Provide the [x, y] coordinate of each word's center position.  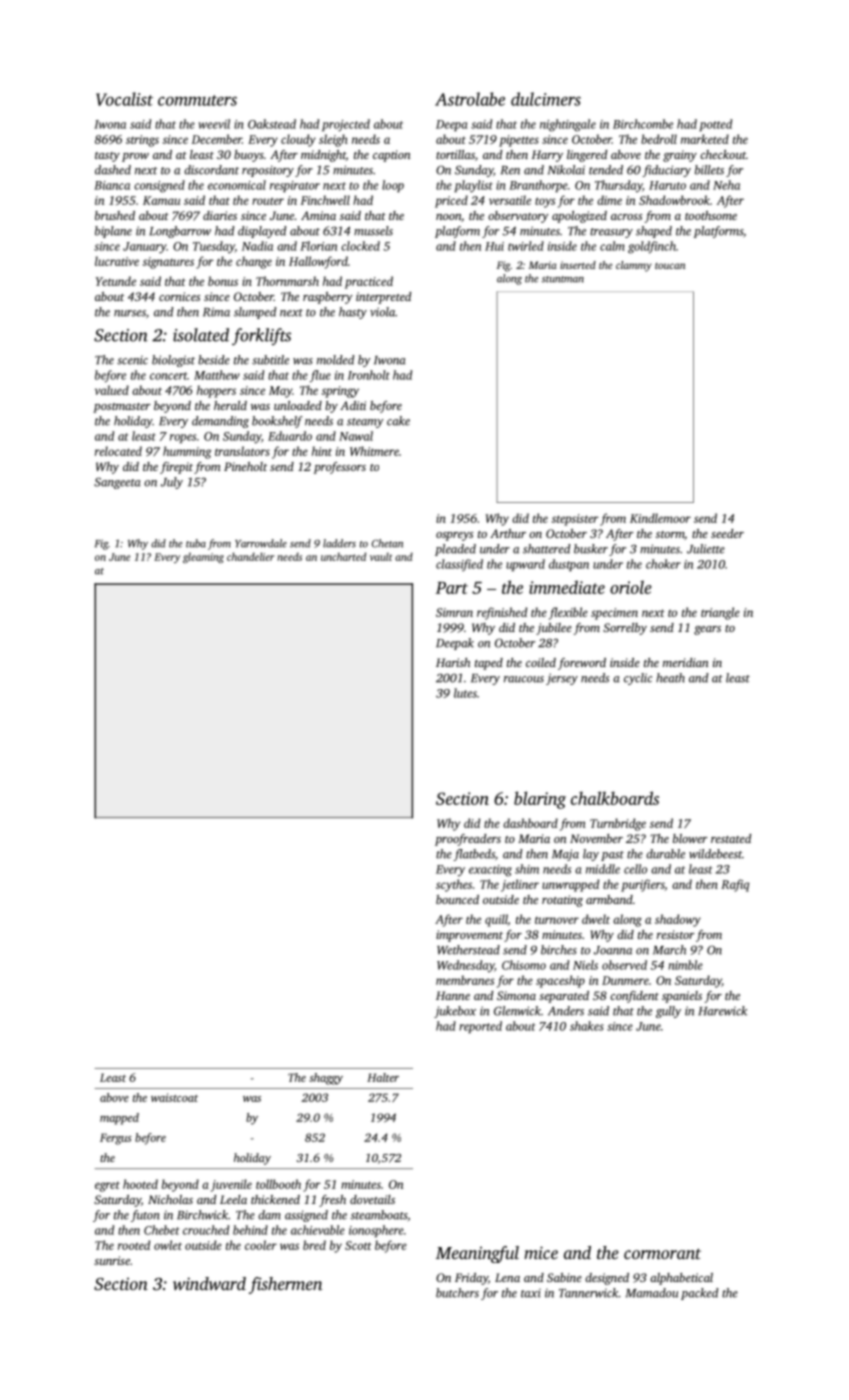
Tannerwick [589, 1293]
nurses [130, 313]
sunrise [112, 1260]
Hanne [453, 995]
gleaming [203, 557]
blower [690, 838]
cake [398, 421]
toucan [670, 266]
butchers [457, 1293]
